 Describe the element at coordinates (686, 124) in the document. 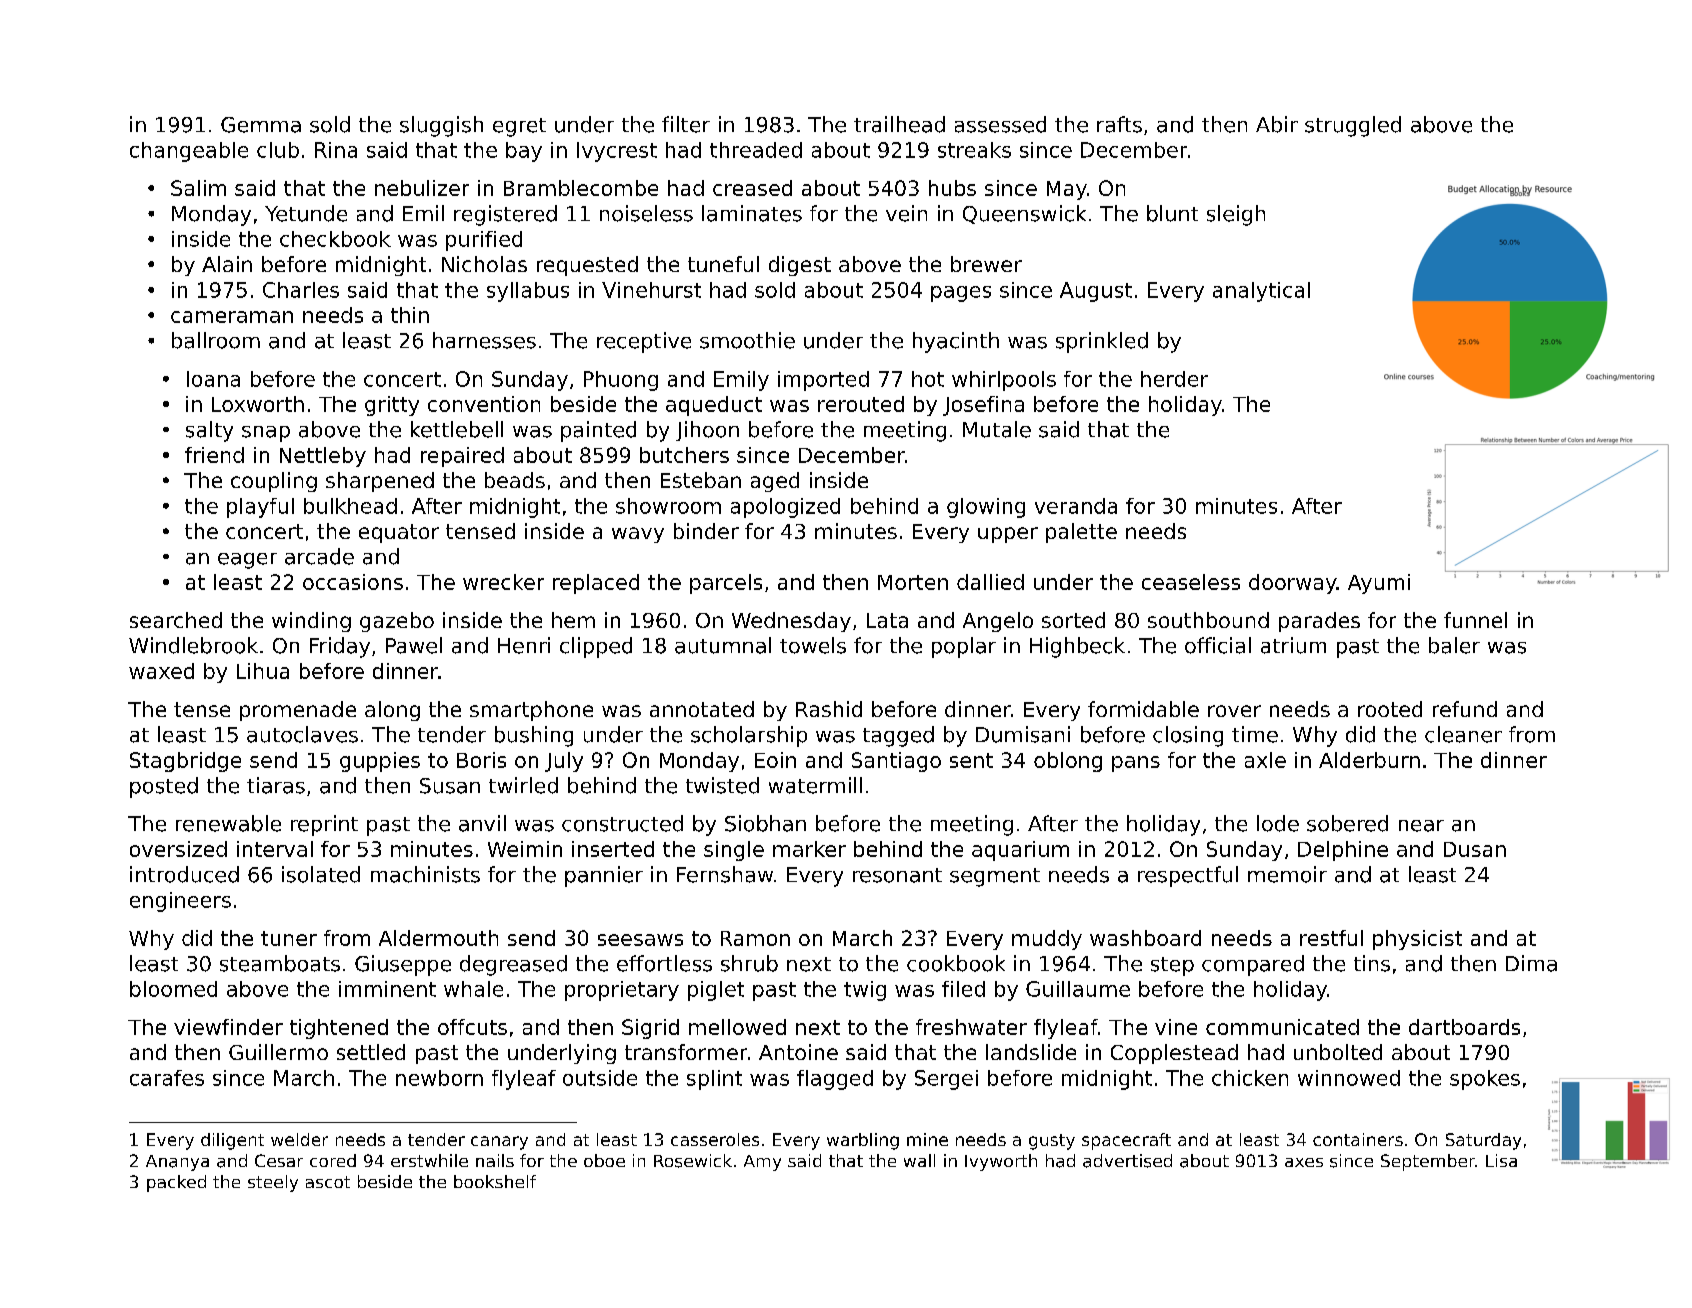

I see `filter` at that location.
